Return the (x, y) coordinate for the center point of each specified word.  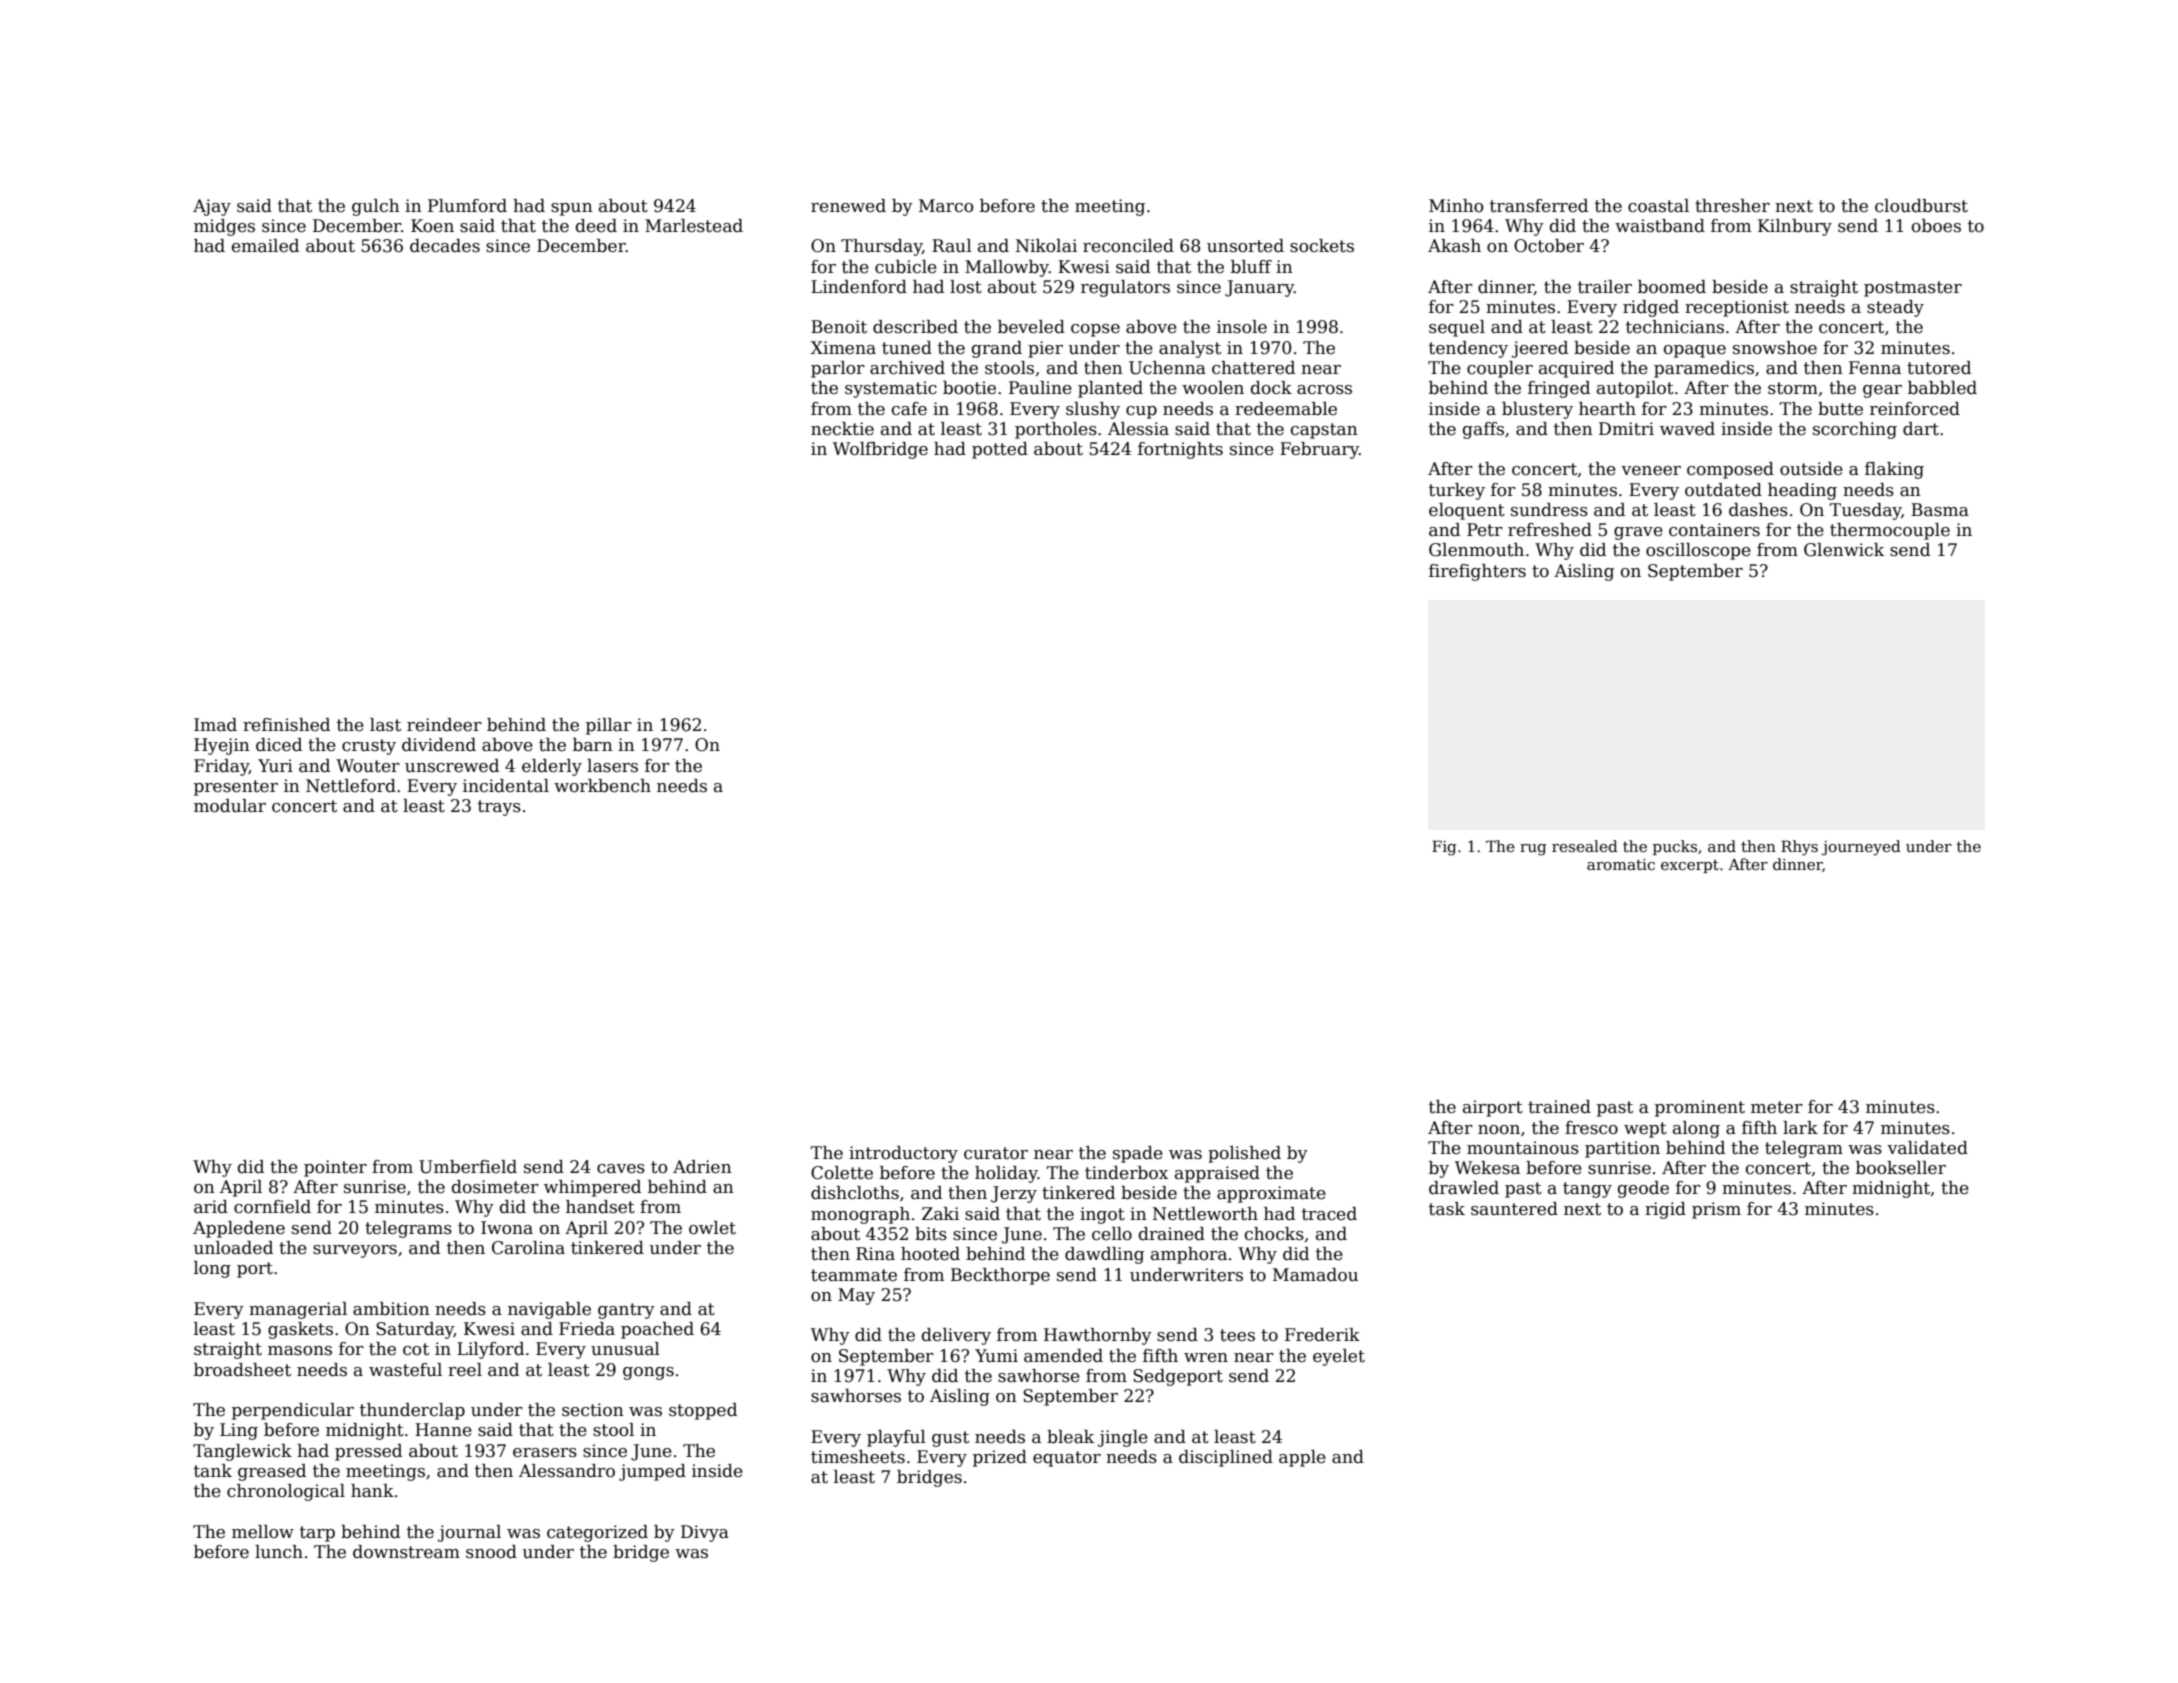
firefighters (1477, 572)
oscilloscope (1698, 551)
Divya (705, 1533)
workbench (602, 786)
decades (445, 246)
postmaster (1913, 289)
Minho (1456, 206)
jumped (652, 1472)
